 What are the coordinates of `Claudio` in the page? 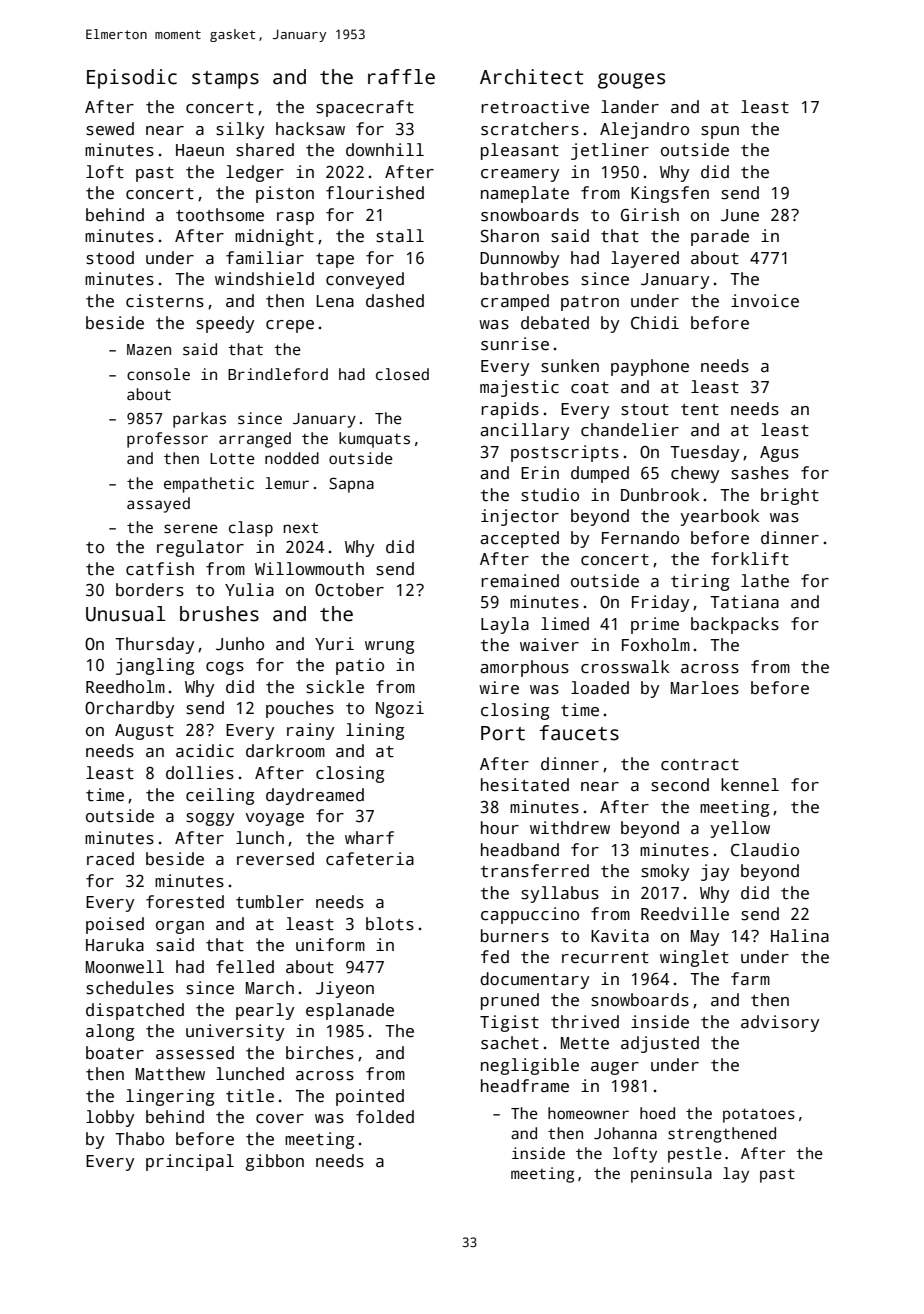 It's located at (765, 850).
